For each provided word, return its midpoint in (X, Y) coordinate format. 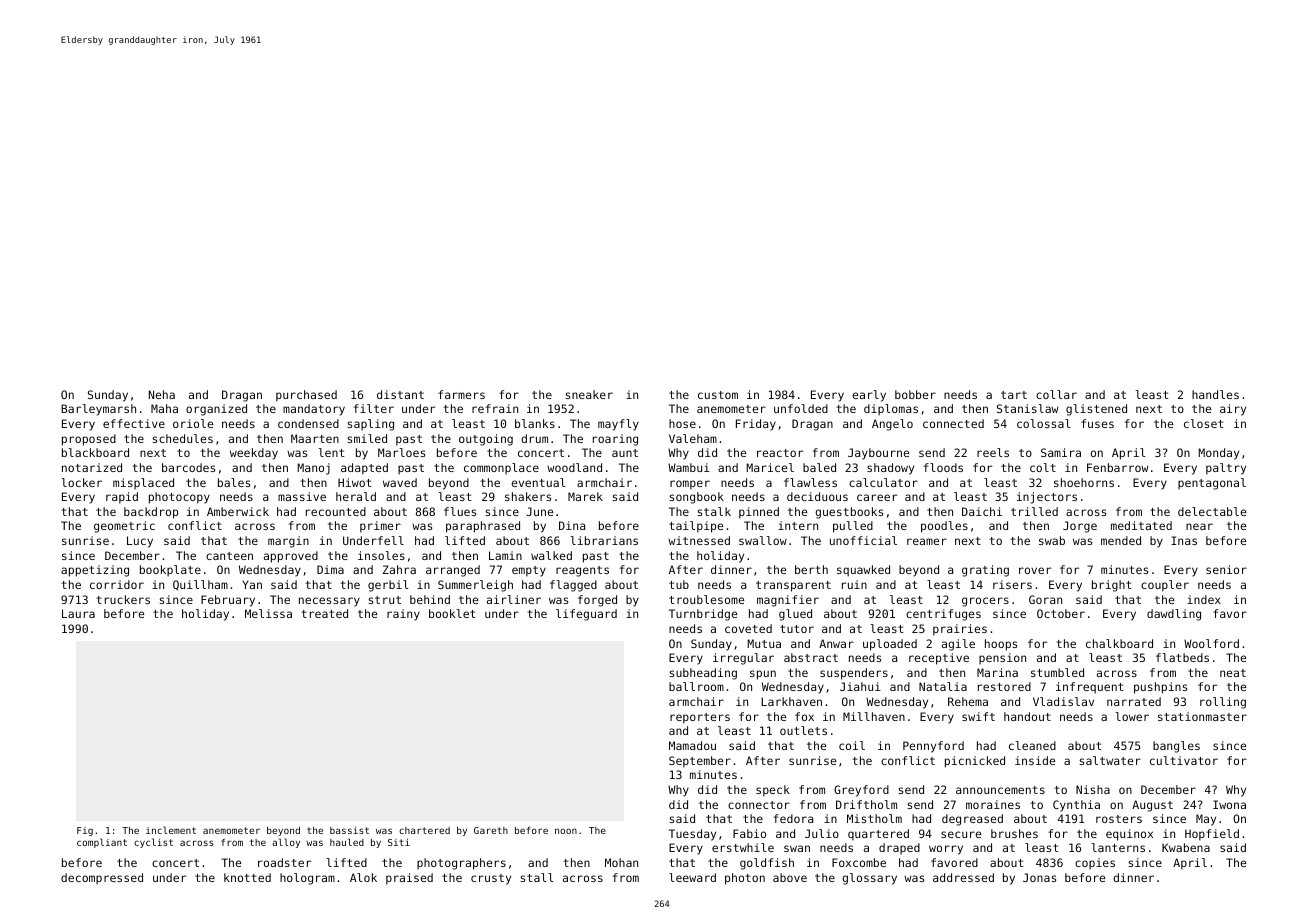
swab (1052, 540)
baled (819, 467)
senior (1226, 569)
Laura (78, 613)
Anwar (836, 643)
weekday (254, 454)
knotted (247, 877)
